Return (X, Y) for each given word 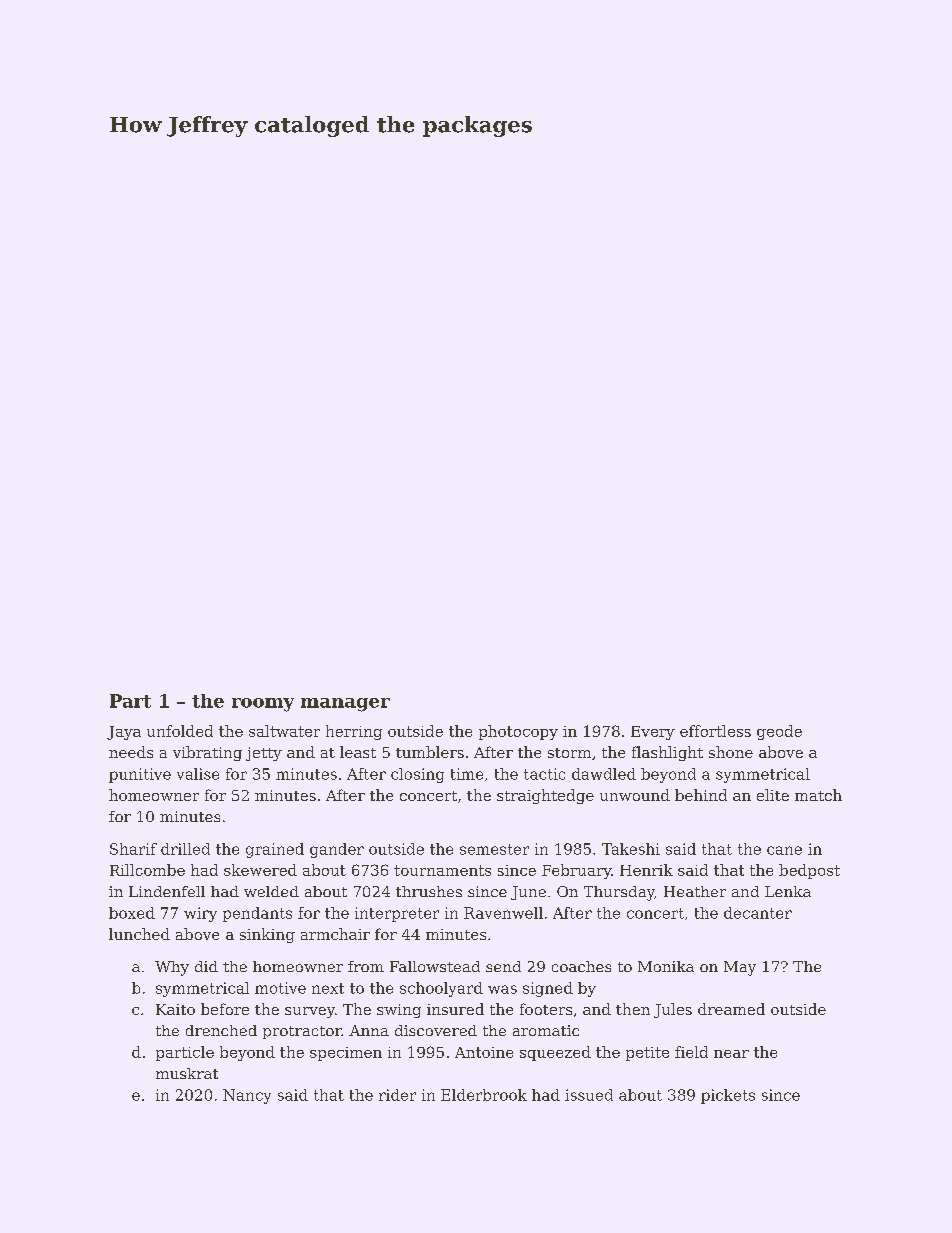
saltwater (284, 731)
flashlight (667, 753)
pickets (728, 1096)
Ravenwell (503, 913)
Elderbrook (484, 1095)
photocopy (518, 732)
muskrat (187, 1073)
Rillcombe (147, 870)
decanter (758, 913)
